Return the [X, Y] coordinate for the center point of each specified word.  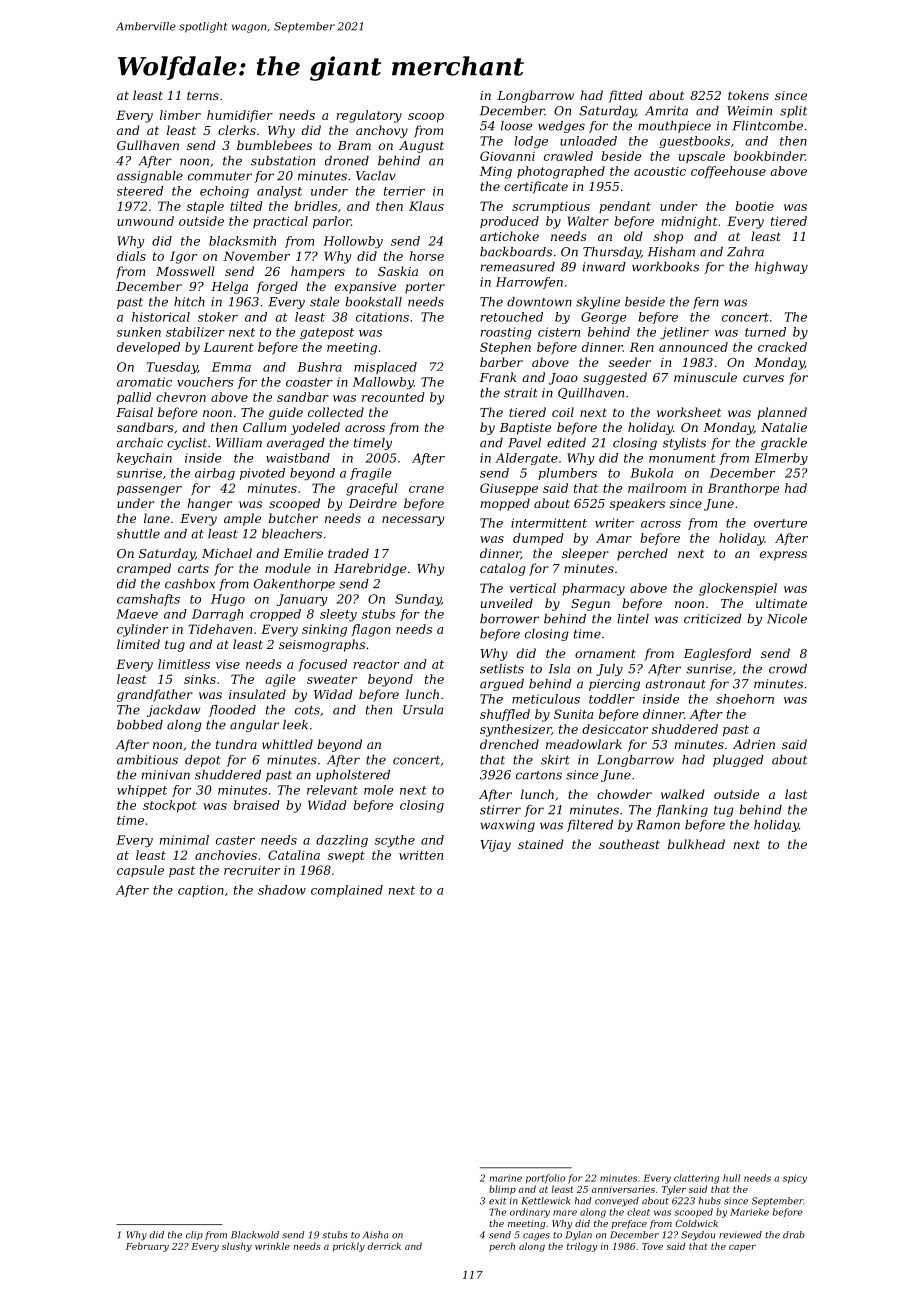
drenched [509, 744]
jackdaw [173, 711]
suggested [615, 378]
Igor [183, 257]
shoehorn [745, 699]
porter [425, 288]
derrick [384, 1246]
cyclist [187, 444]
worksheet [689, 412]
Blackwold [255, 1235]
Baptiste [525, 429]
